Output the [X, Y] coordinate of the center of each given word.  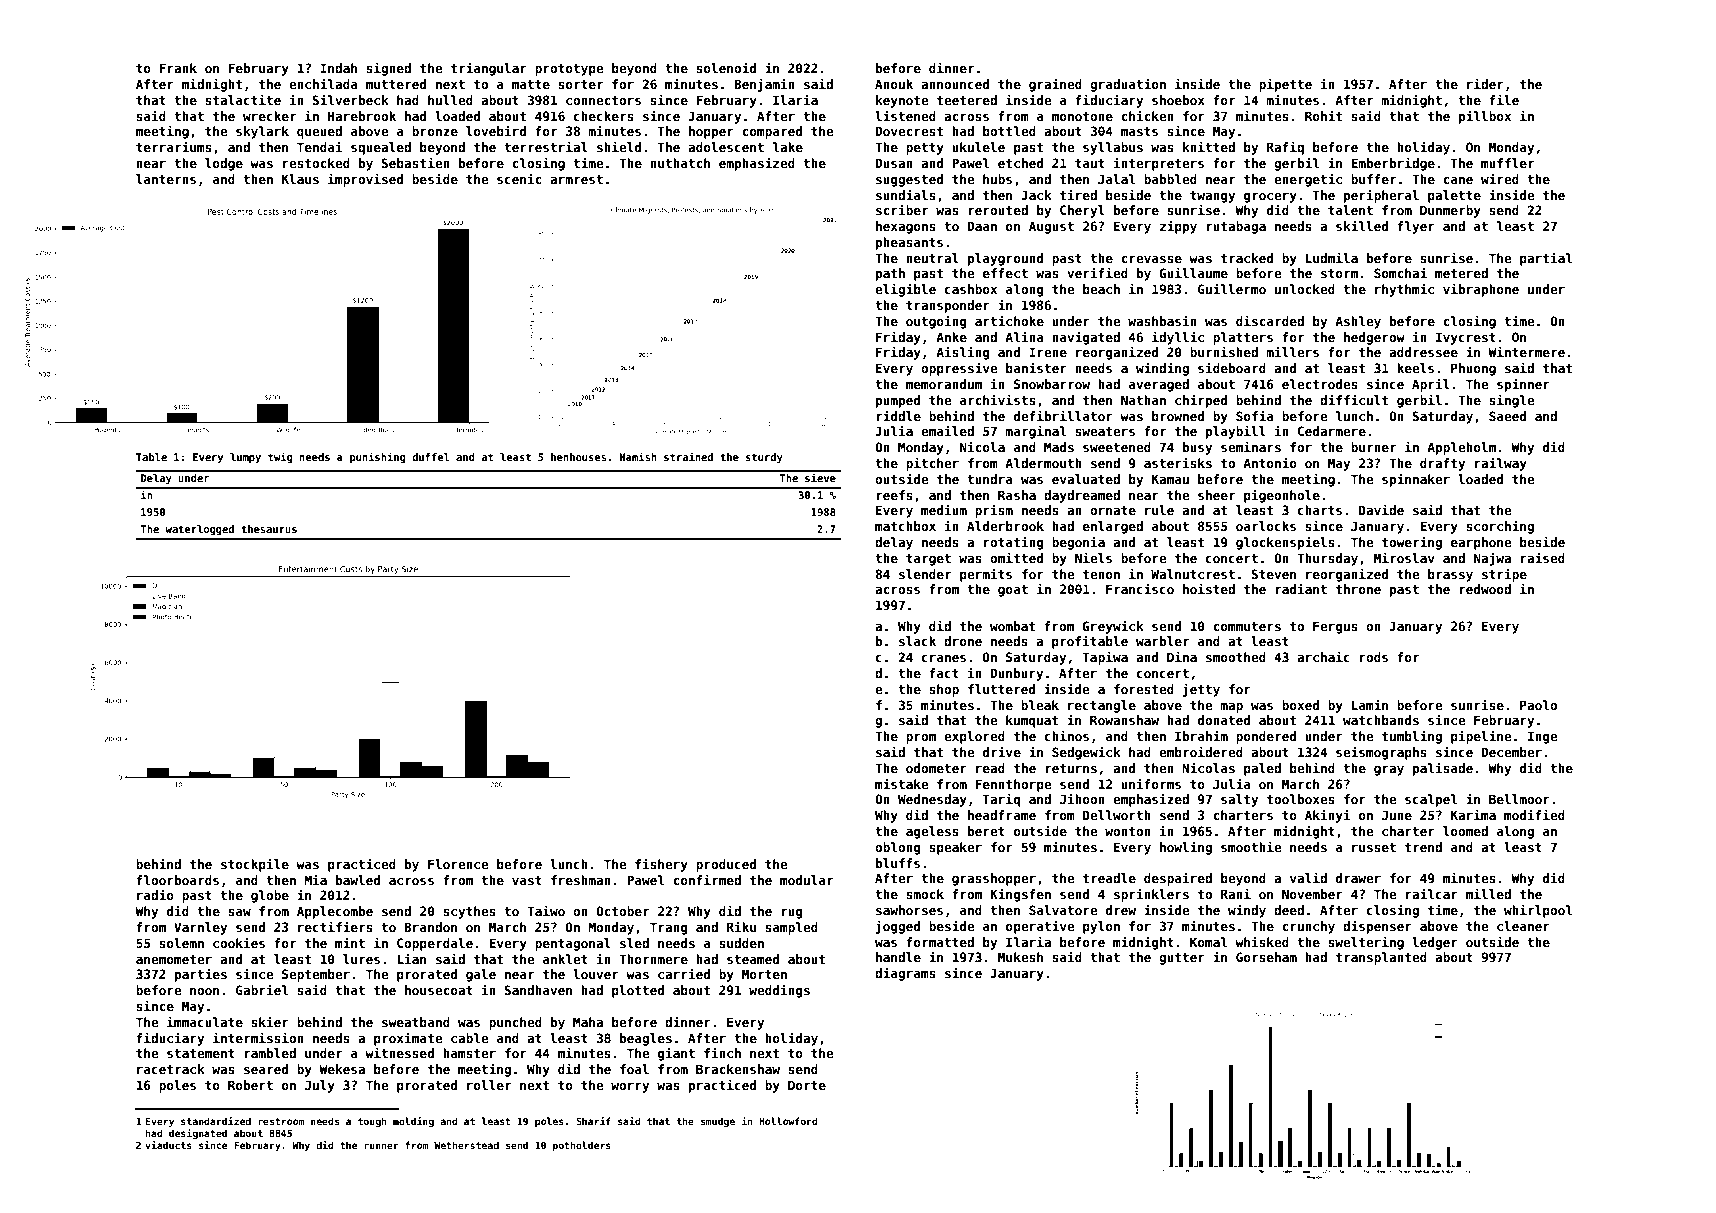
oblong [897, 848]
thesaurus [269, 529]
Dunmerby [1450, 211]
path [890, 274]
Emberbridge [1393, 164]
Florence [458, 864]
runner [381, 1146]
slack [917, 641]
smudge [718, 1122]
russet [1374, 847]
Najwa [1492, 559]
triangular [489, 69]
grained [1055, 85]
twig [280, 457]
